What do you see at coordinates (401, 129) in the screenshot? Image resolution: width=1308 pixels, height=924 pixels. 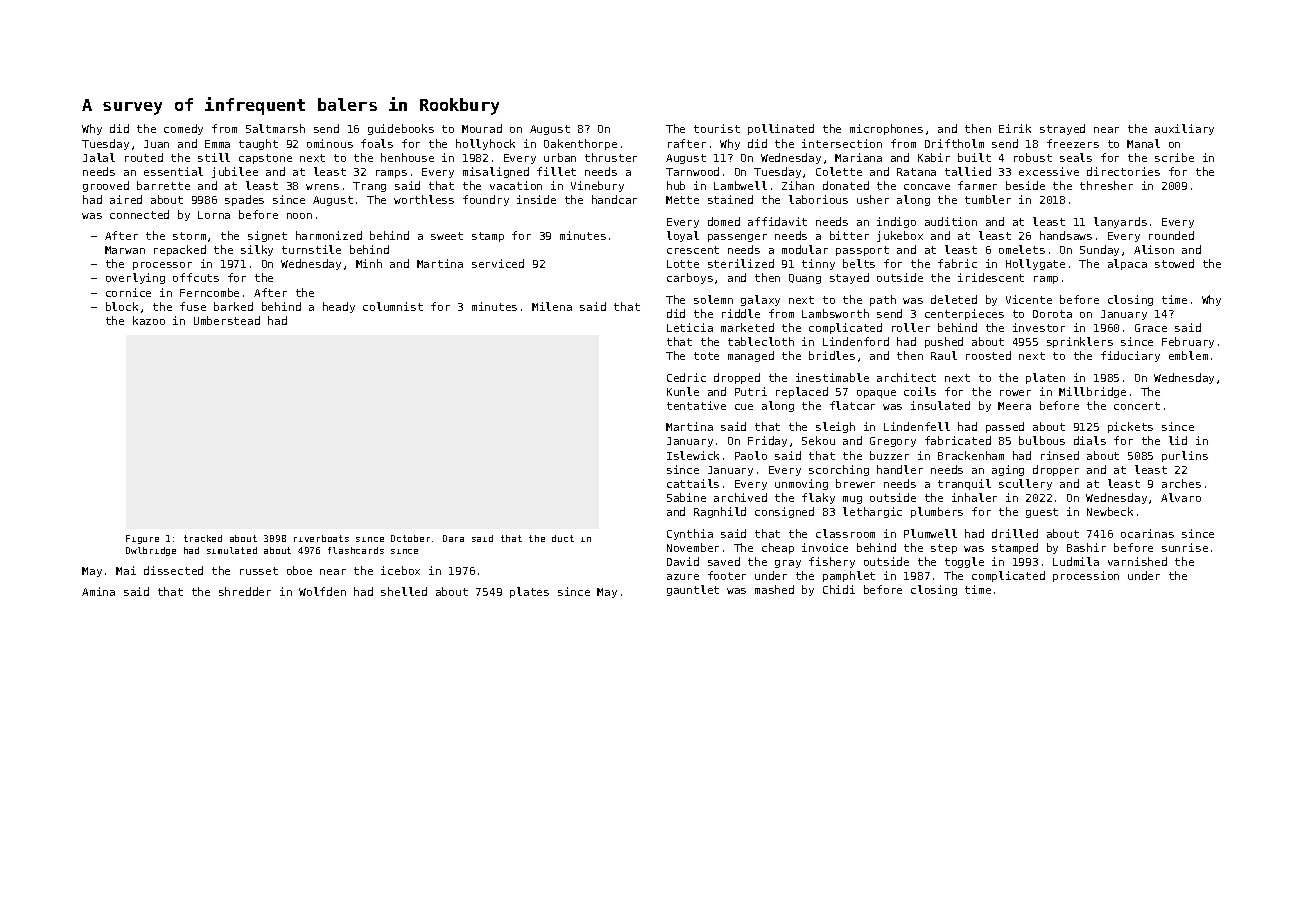 I see `guidebooks` at bounding box center [401, 129].
